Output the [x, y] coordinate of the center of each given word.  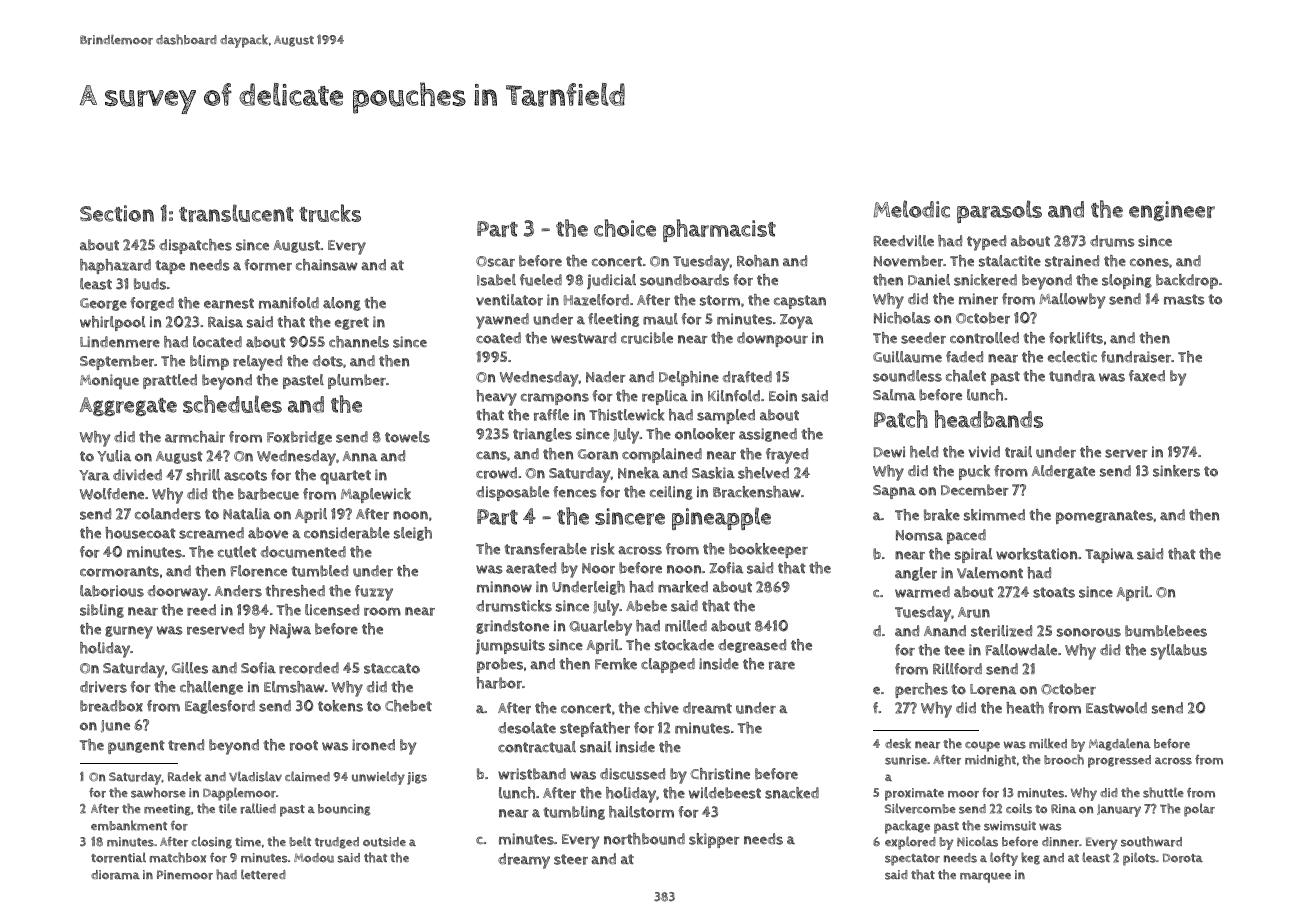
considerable [347, 533]
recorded [309, 668]
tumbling [574, 813]
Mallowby [1072, 301]
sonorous [1089, 632]
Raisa [225, 322]
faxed [1147, 376]
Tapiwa [1109, 555]
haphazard [115, 266]
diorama [115, 875]
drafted [747, 377]
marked [683, 587]
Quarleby [600, 628]
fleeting [613, 320]
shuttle [1163, 792]
